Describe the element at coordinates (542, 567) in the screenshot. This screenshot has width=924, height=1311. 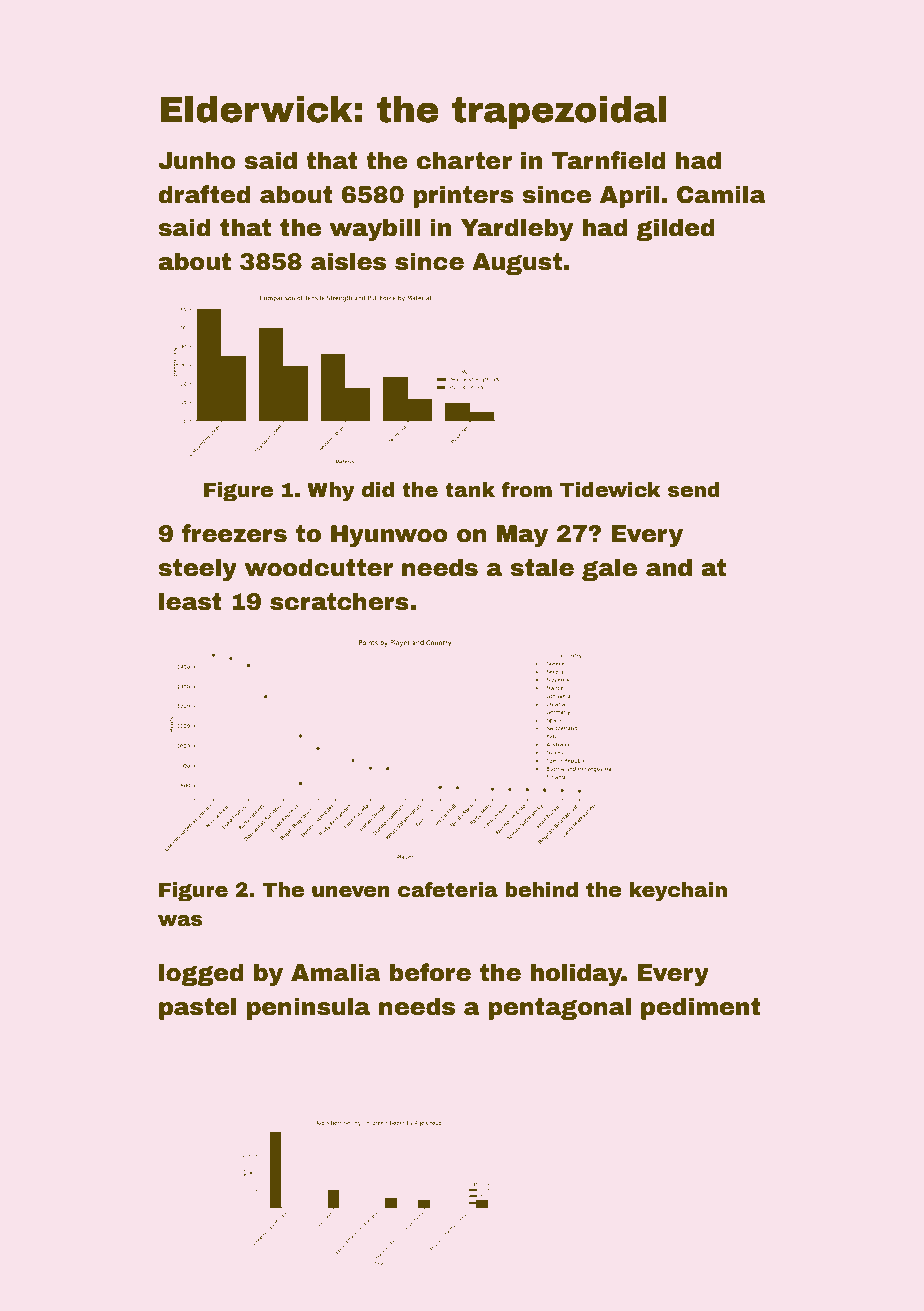
I see `stale` at that location.
